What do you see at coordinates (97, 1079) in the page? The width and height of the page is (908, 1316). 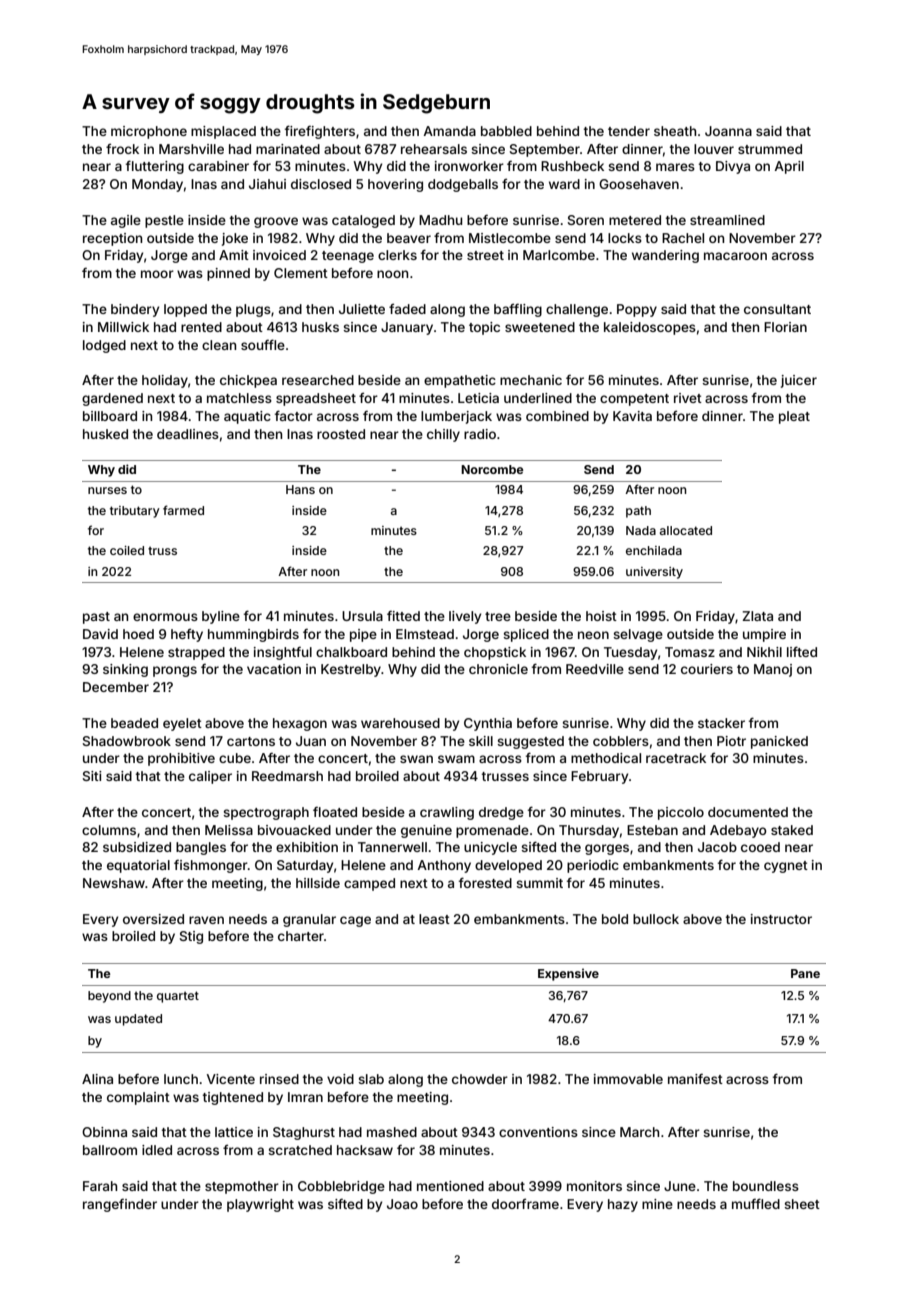 I see `Alina` at bounding box center [97, 1079].
